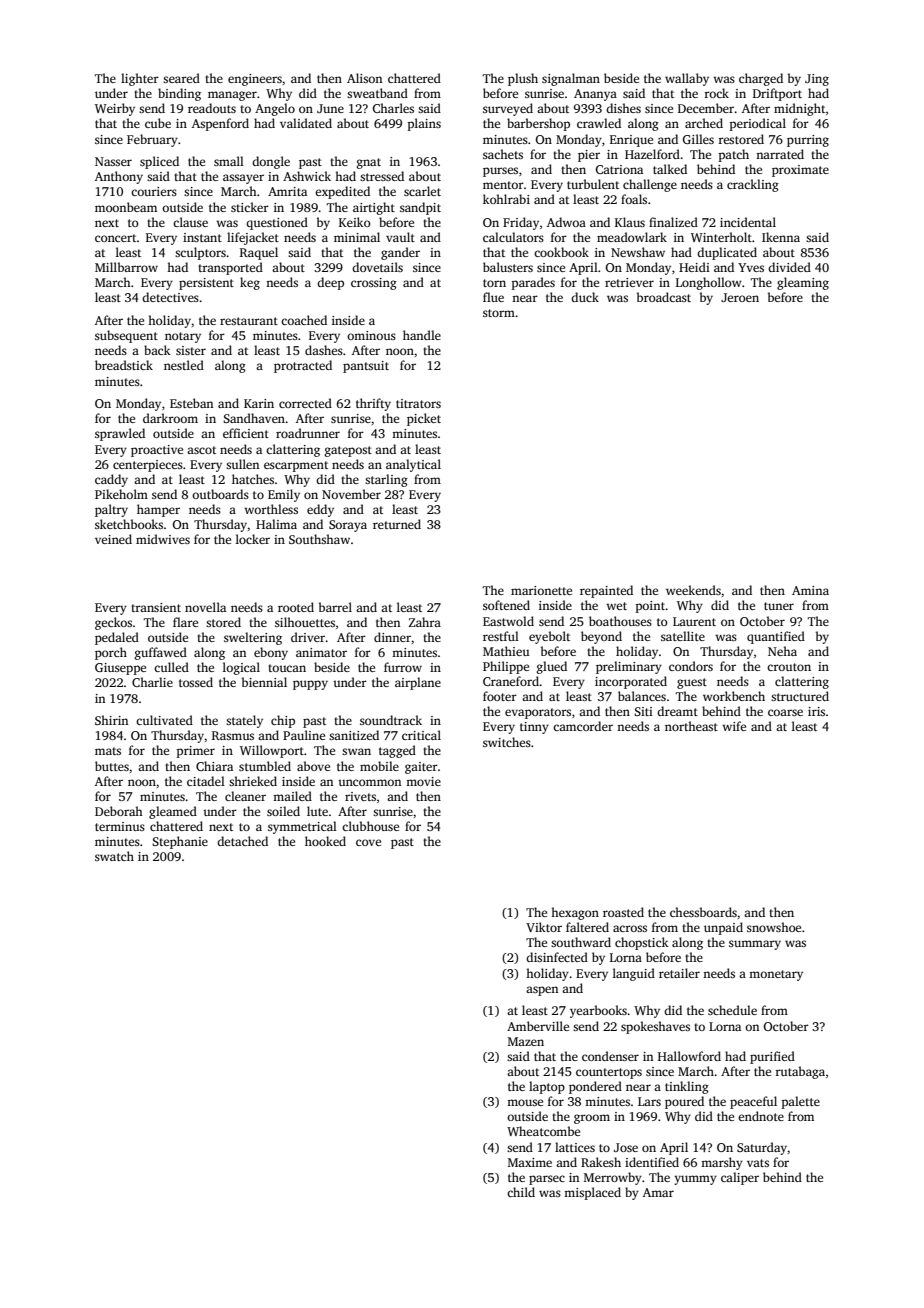 The width and height of the image is (924, 1308). Describe the element at coordinates (658, 1192) in the image. I see `Amar` at that location.
